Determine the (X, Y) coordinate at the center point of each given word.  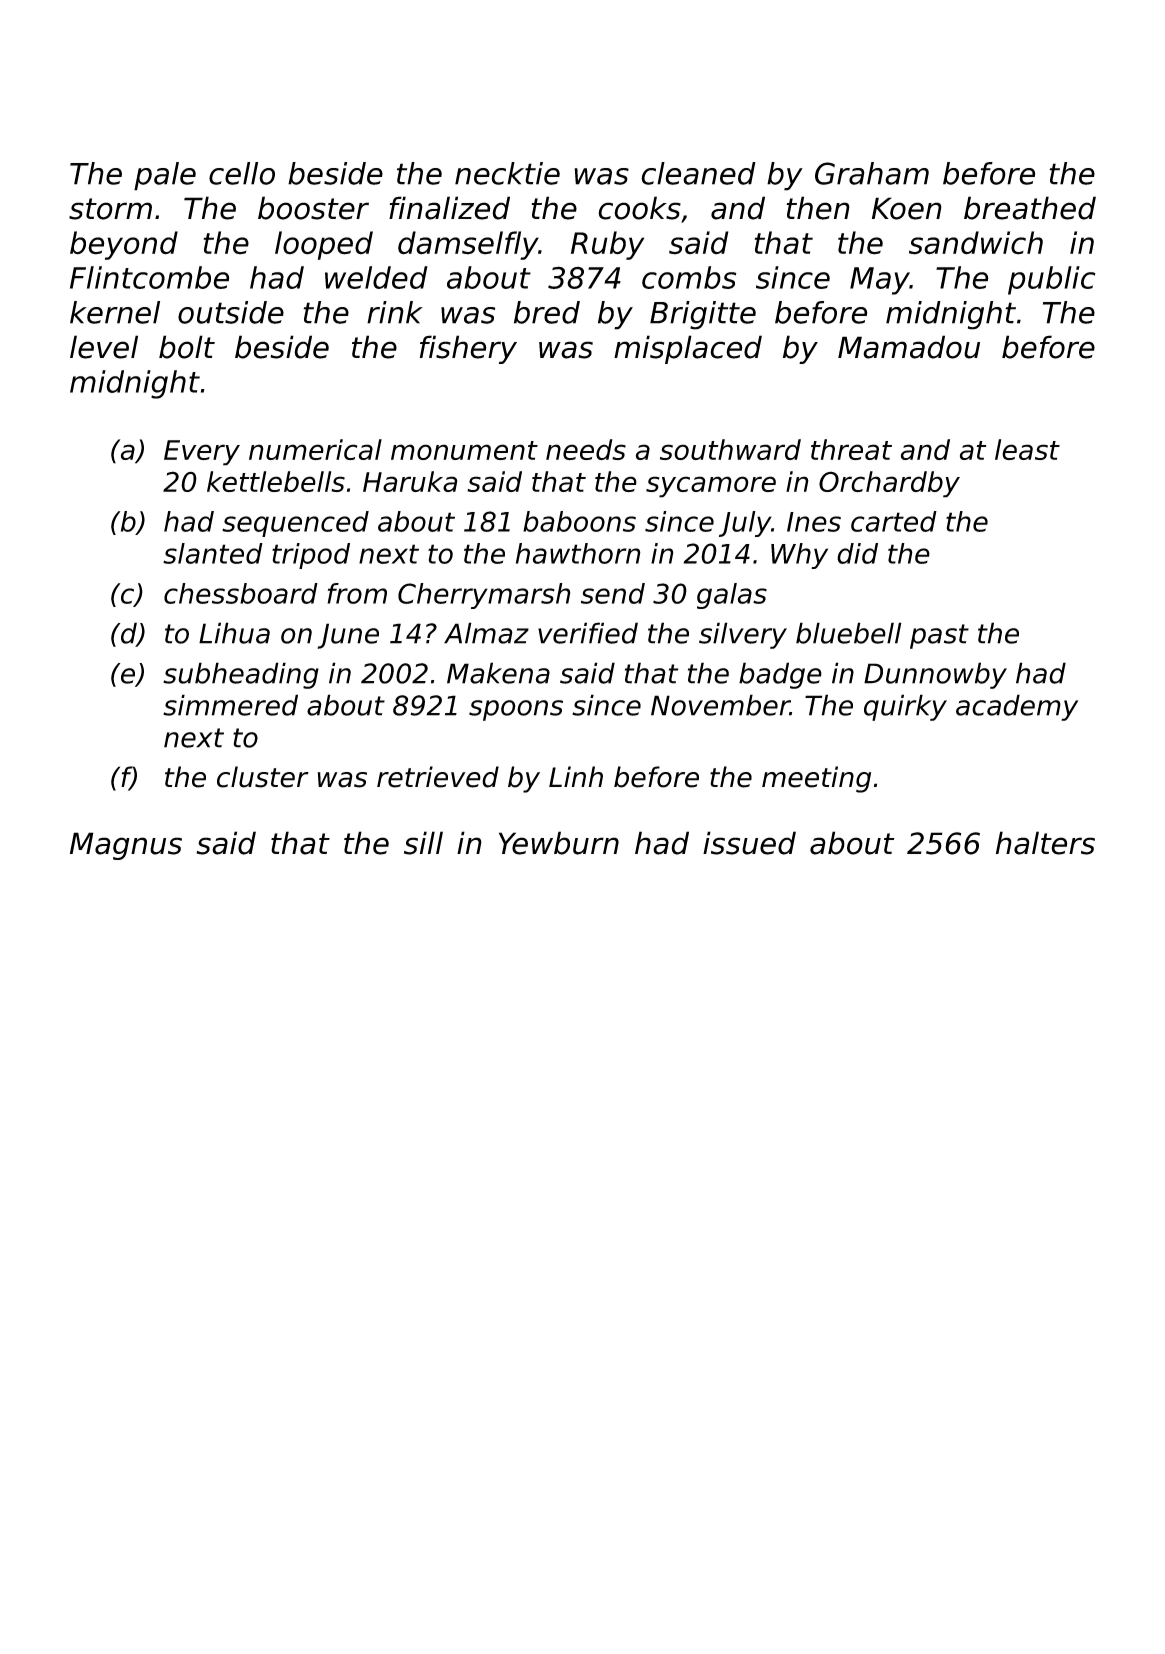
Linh (576, 776)
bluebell (849, 633)
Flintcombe (149, 277)
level (104, 347)
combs (689, 277)
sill (423, 843)
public (1052, 280)
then (818, 208)
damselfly (468, 245)
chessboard (241, 593)
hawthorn (578, 553)
